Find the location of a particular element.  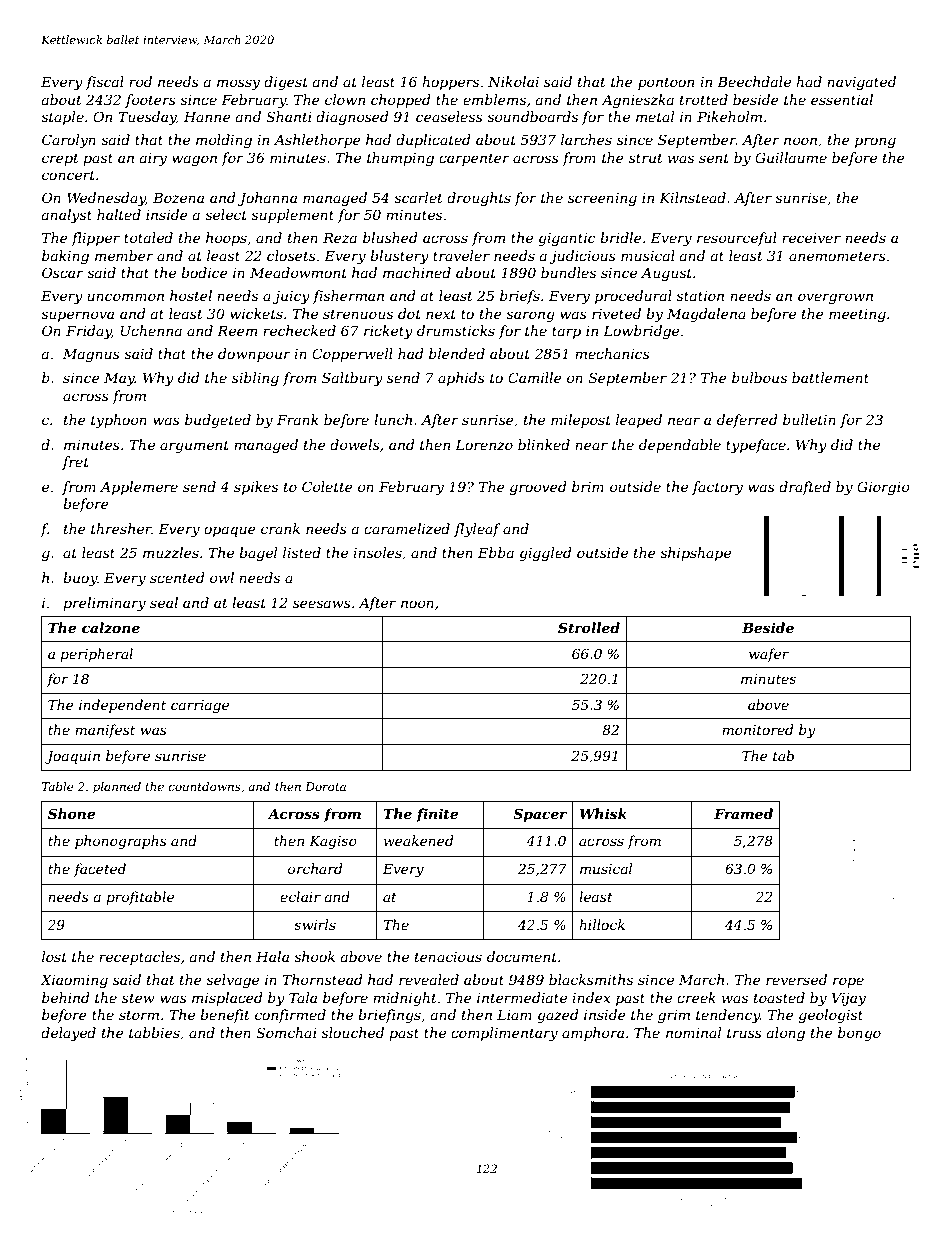

Giorgio is located at coordinates (883, 488).
